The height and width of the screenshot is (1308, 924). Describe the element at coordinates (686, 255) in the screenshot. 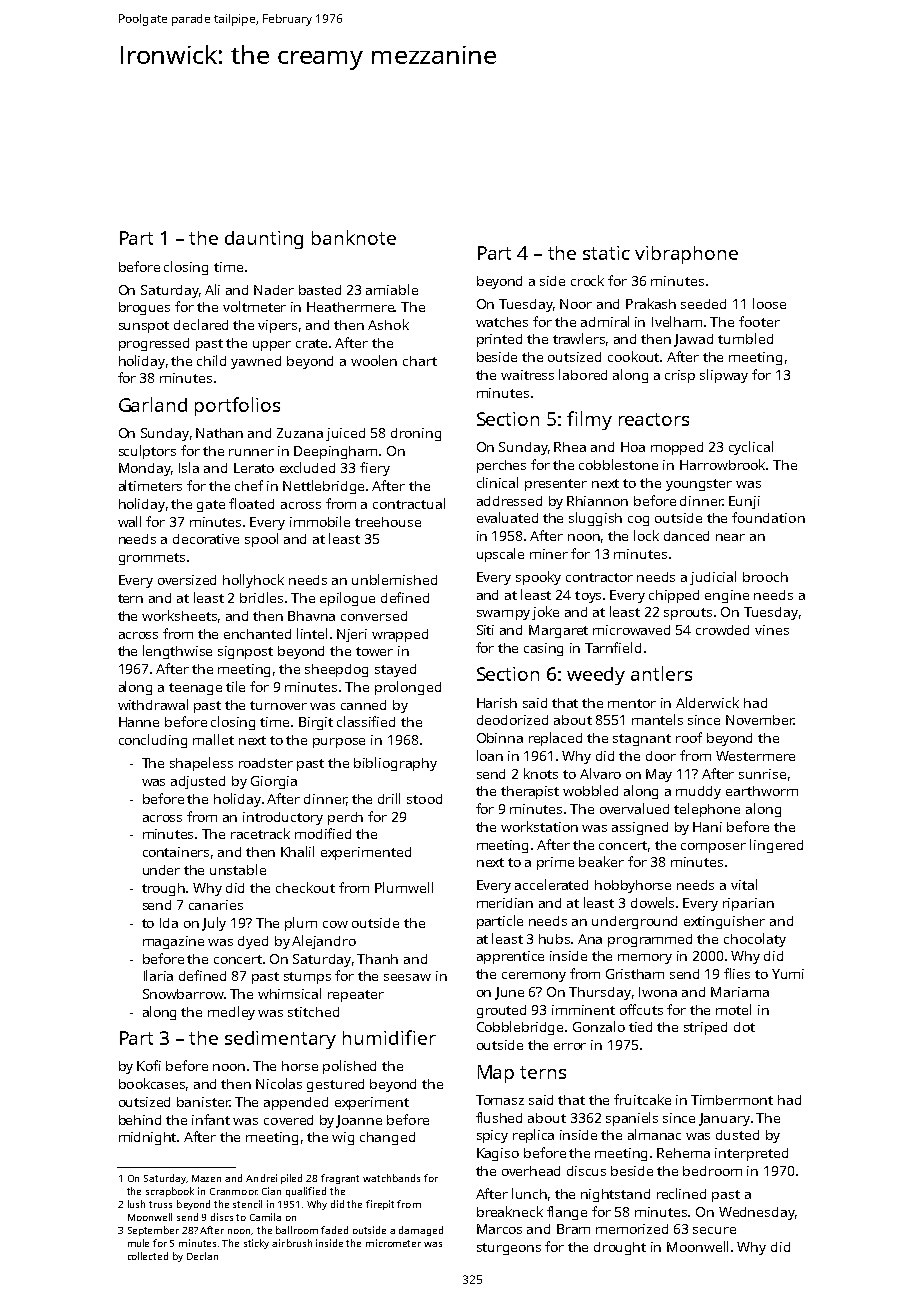

I see `vibraphone` at that location.
